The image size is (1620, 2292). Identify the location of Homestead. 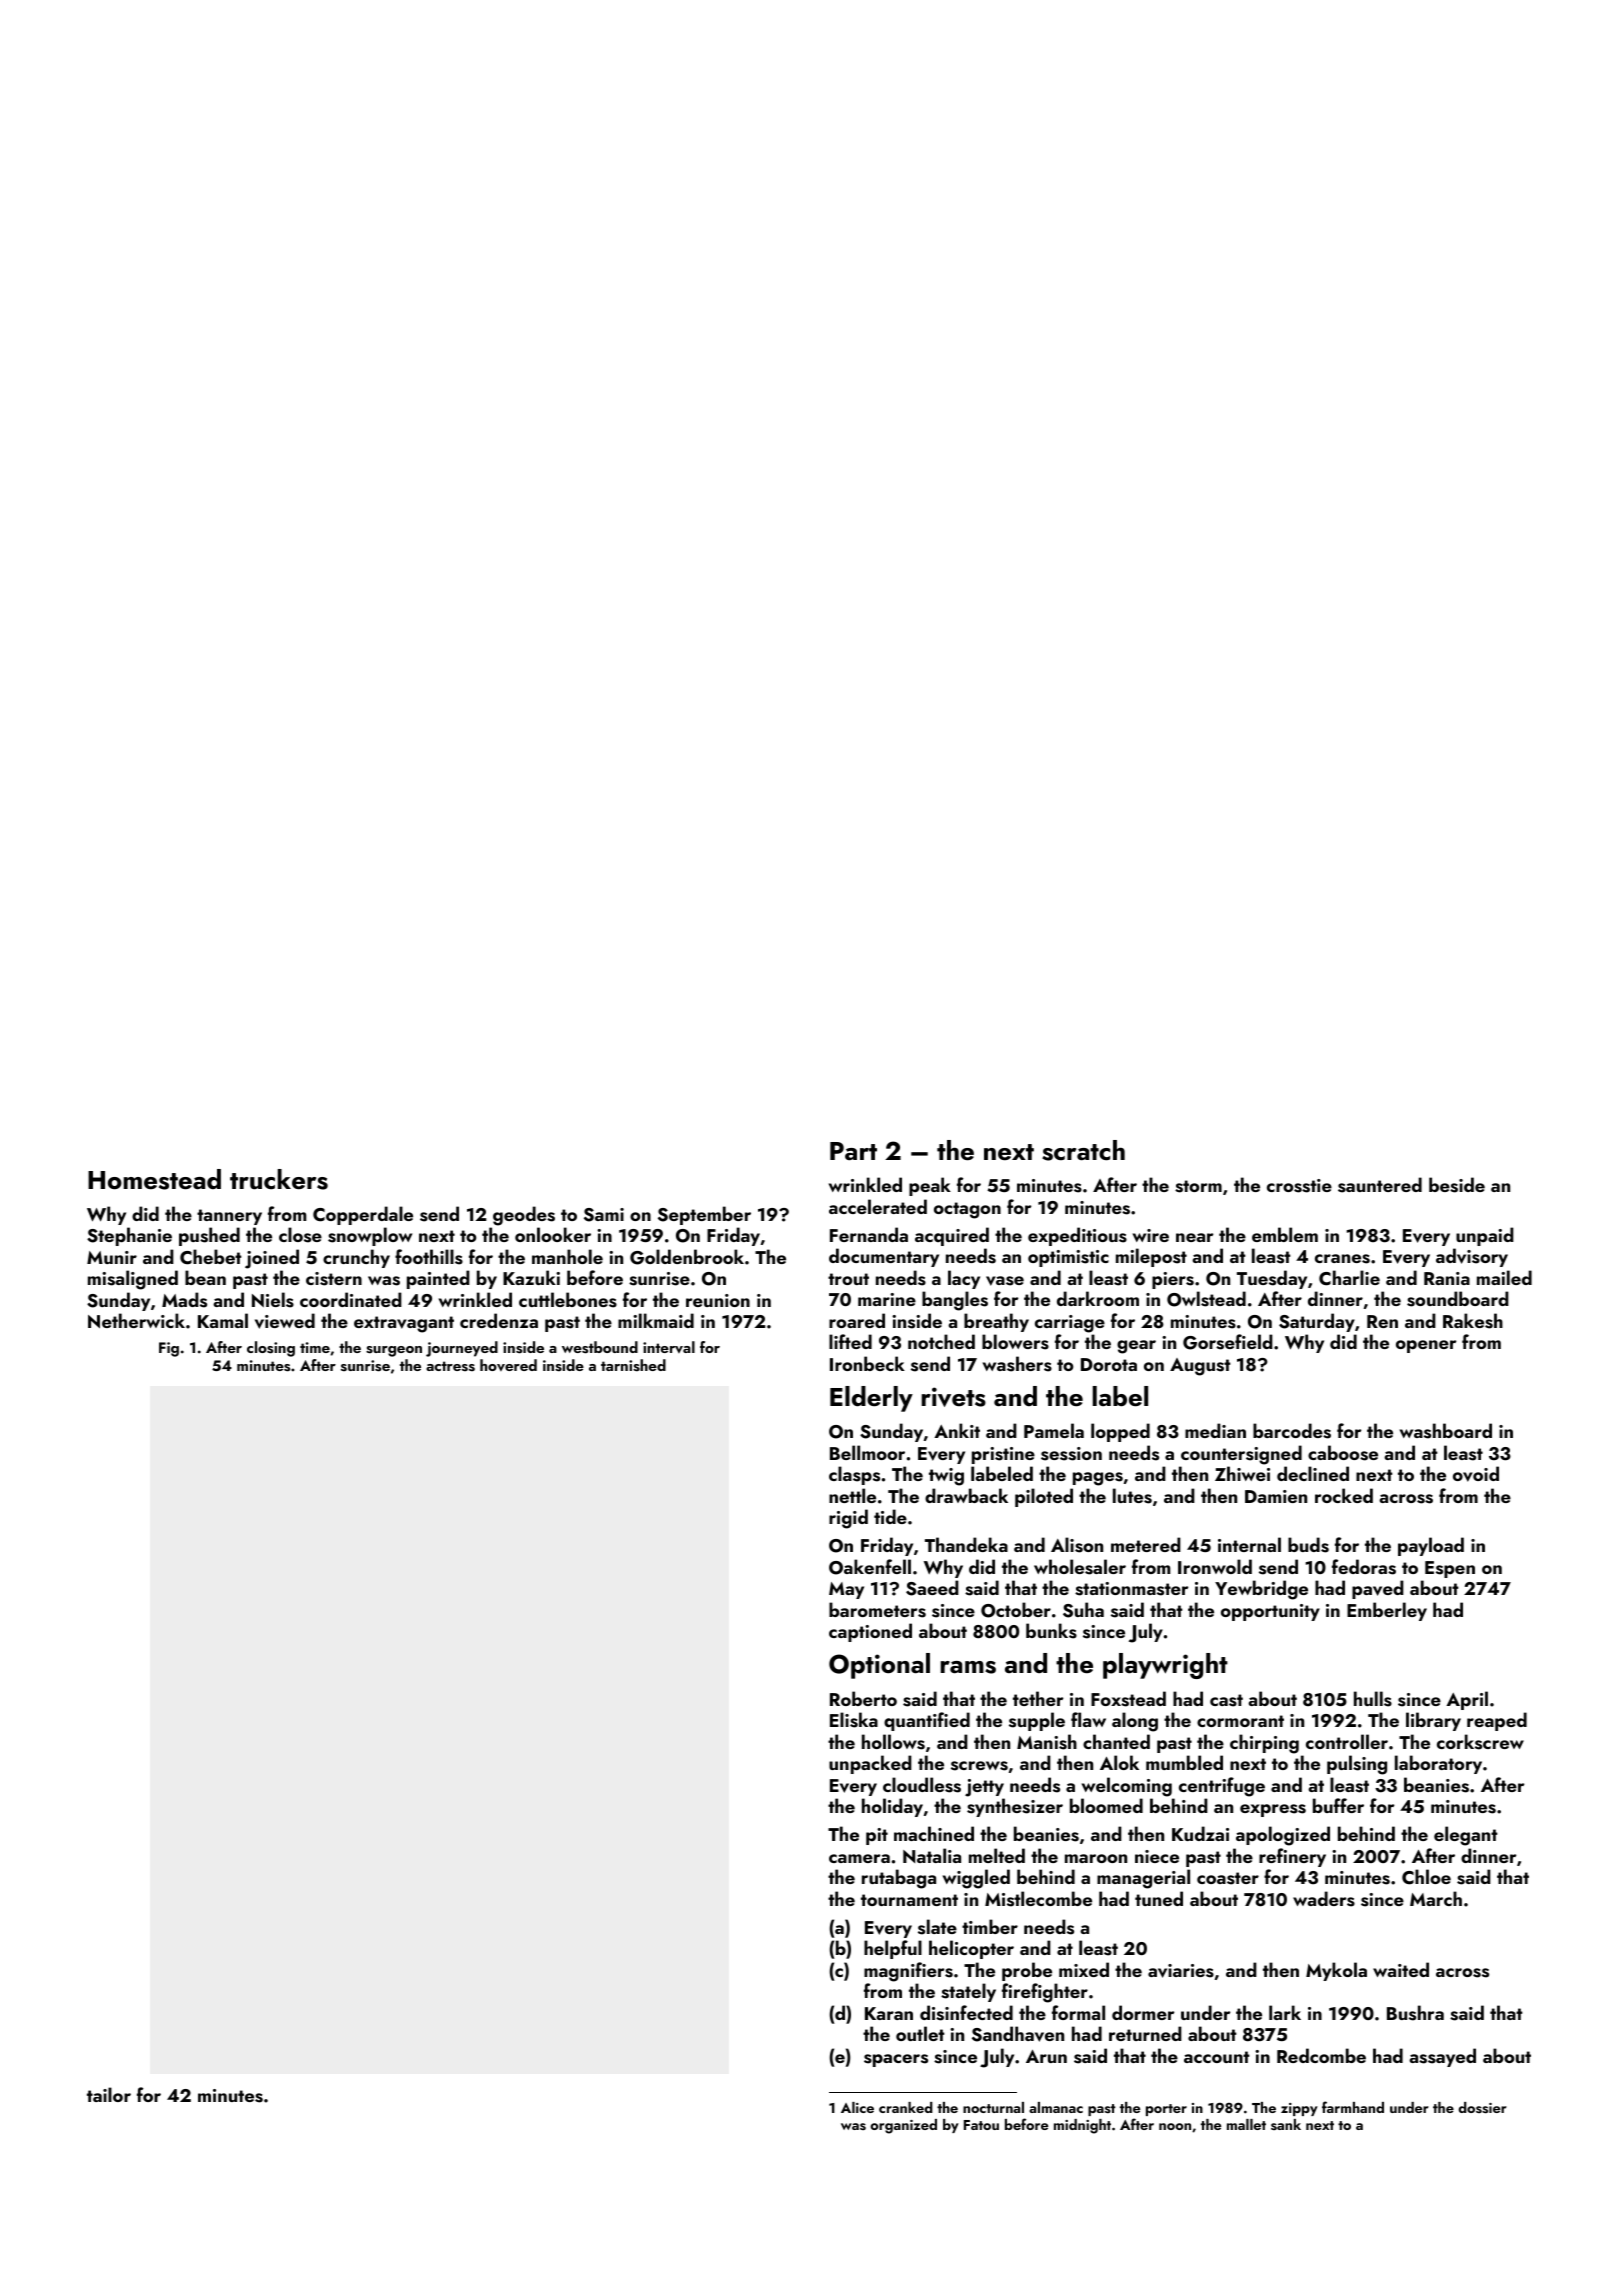
(154, 1179).
